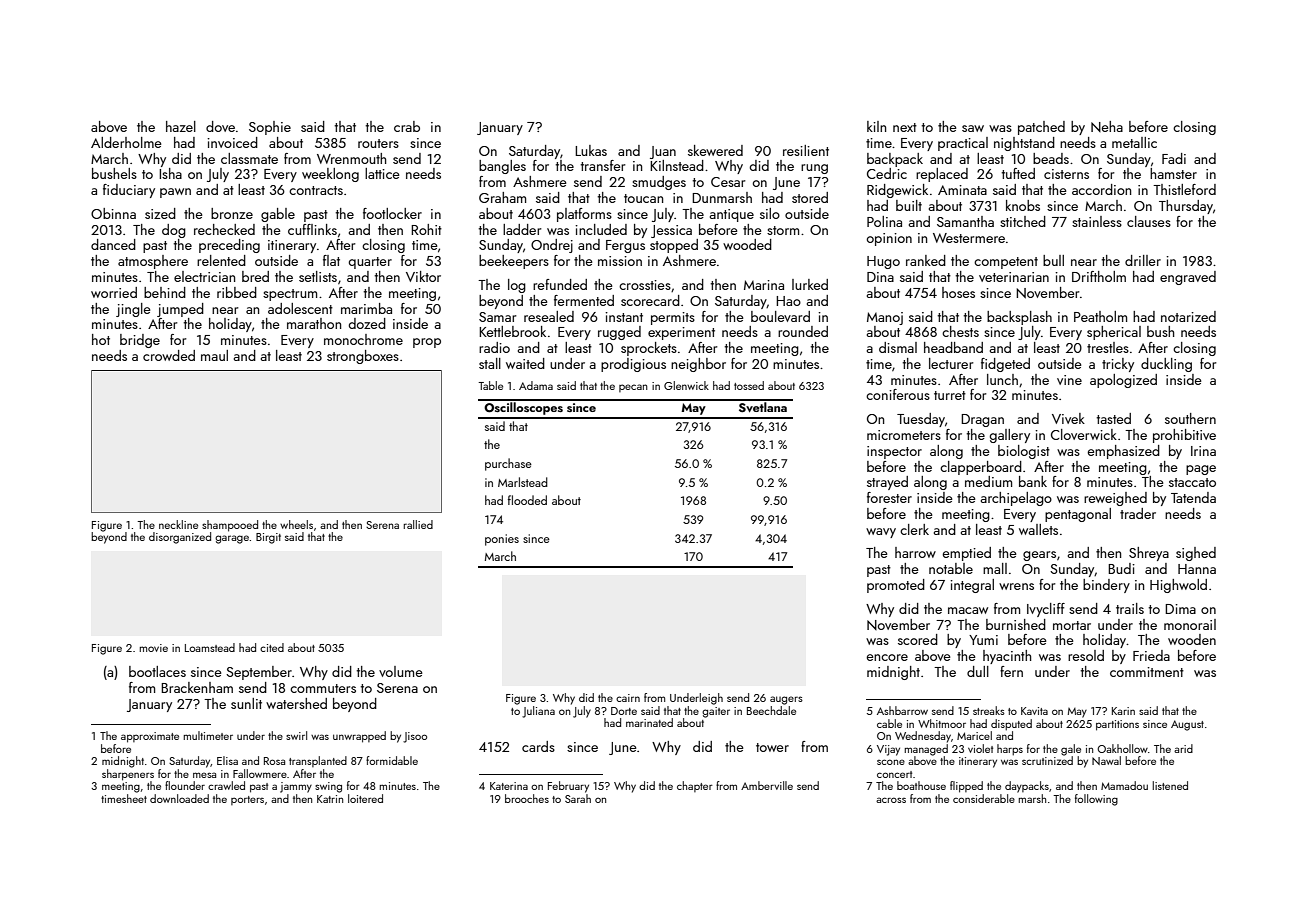 This screenshot has width=1308, height=924. What do you see at coordinates (180, 538) in the screenshot?
I see `disorganized` at bounding box center [180, 538].
